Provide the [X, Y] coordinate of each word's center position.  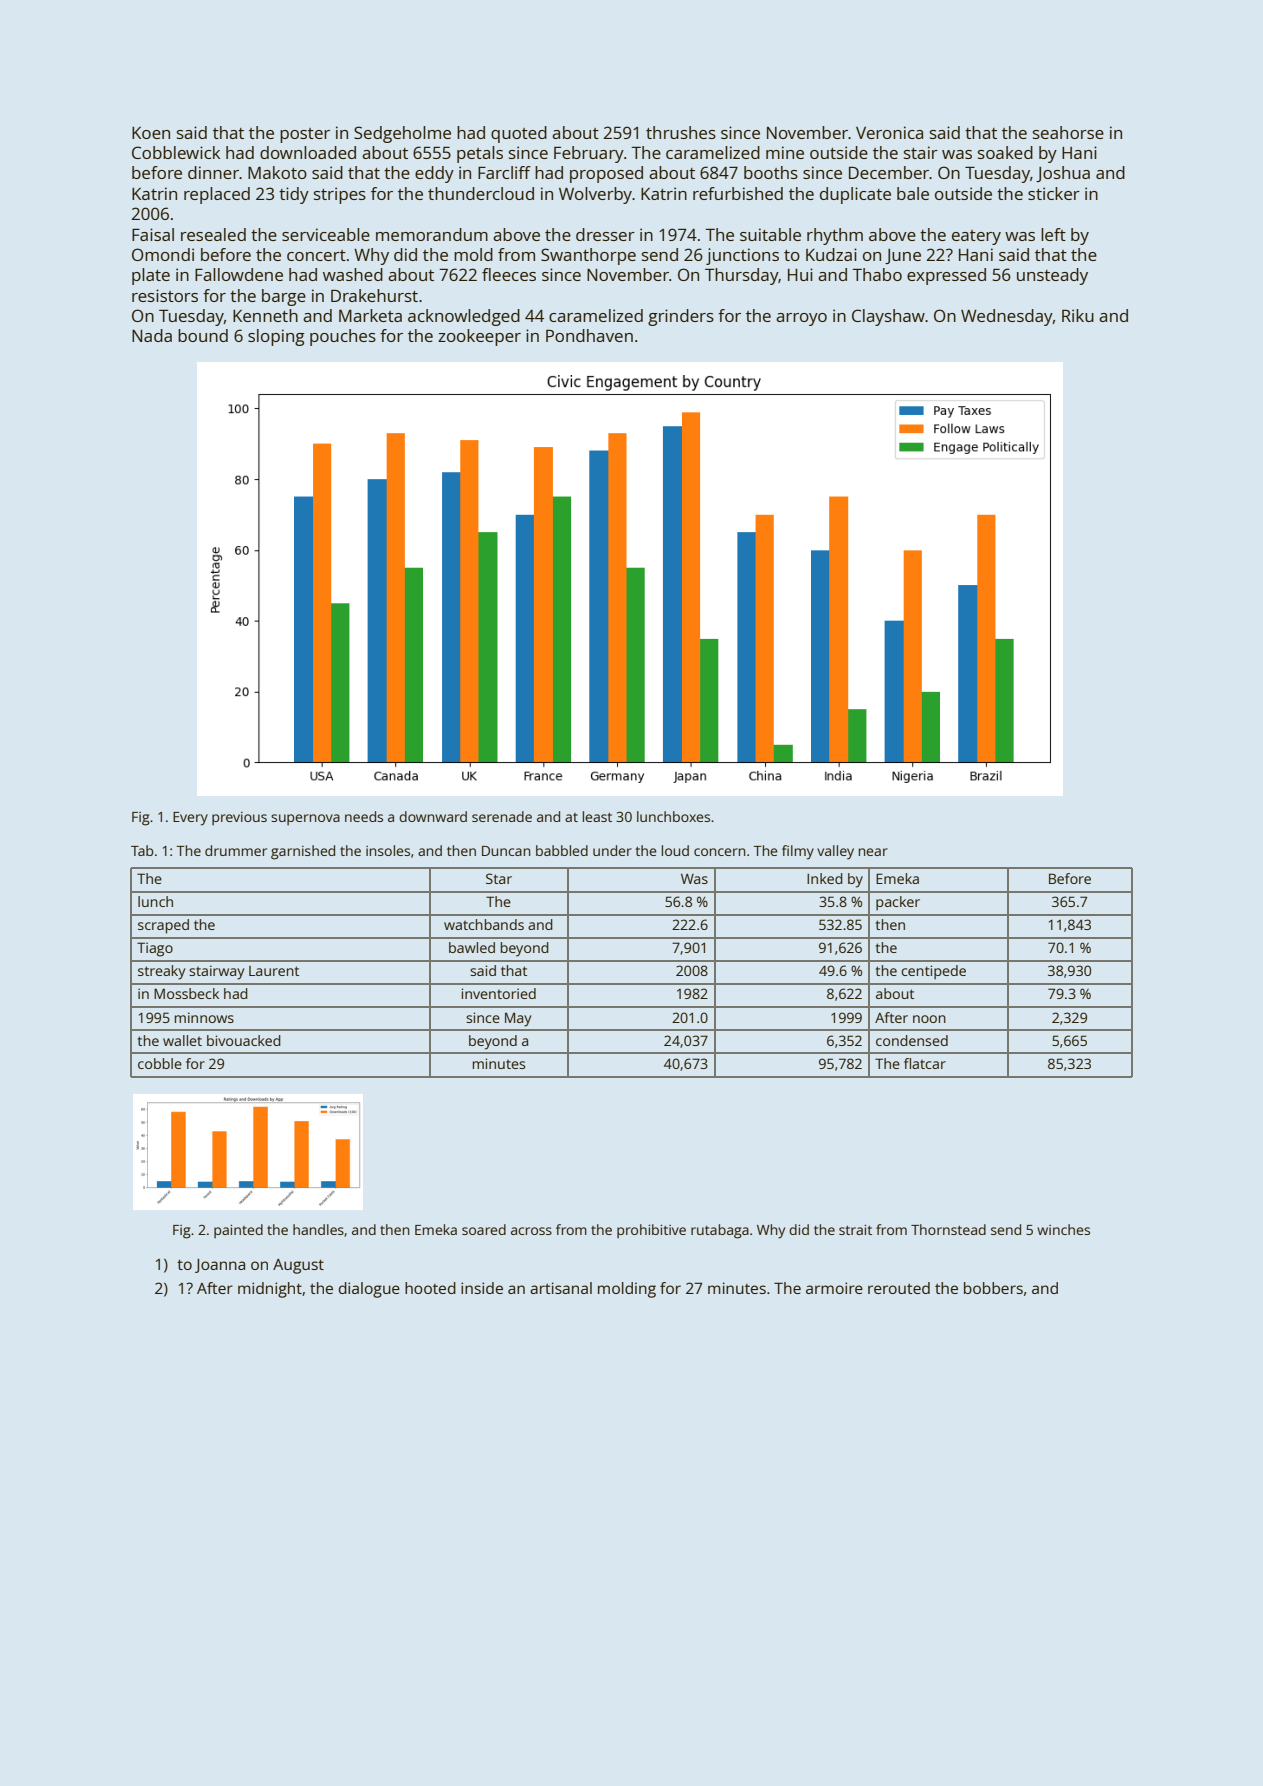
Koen [151, 133]
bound [203, 335]
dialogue [369, 1290]
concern [720, 852]
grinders [681, 317]
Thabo [877, 274]
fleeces [509, 274]
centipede [933, 972]
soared [484, 1229]
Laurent [274, 971]
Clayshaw [888, 317]
